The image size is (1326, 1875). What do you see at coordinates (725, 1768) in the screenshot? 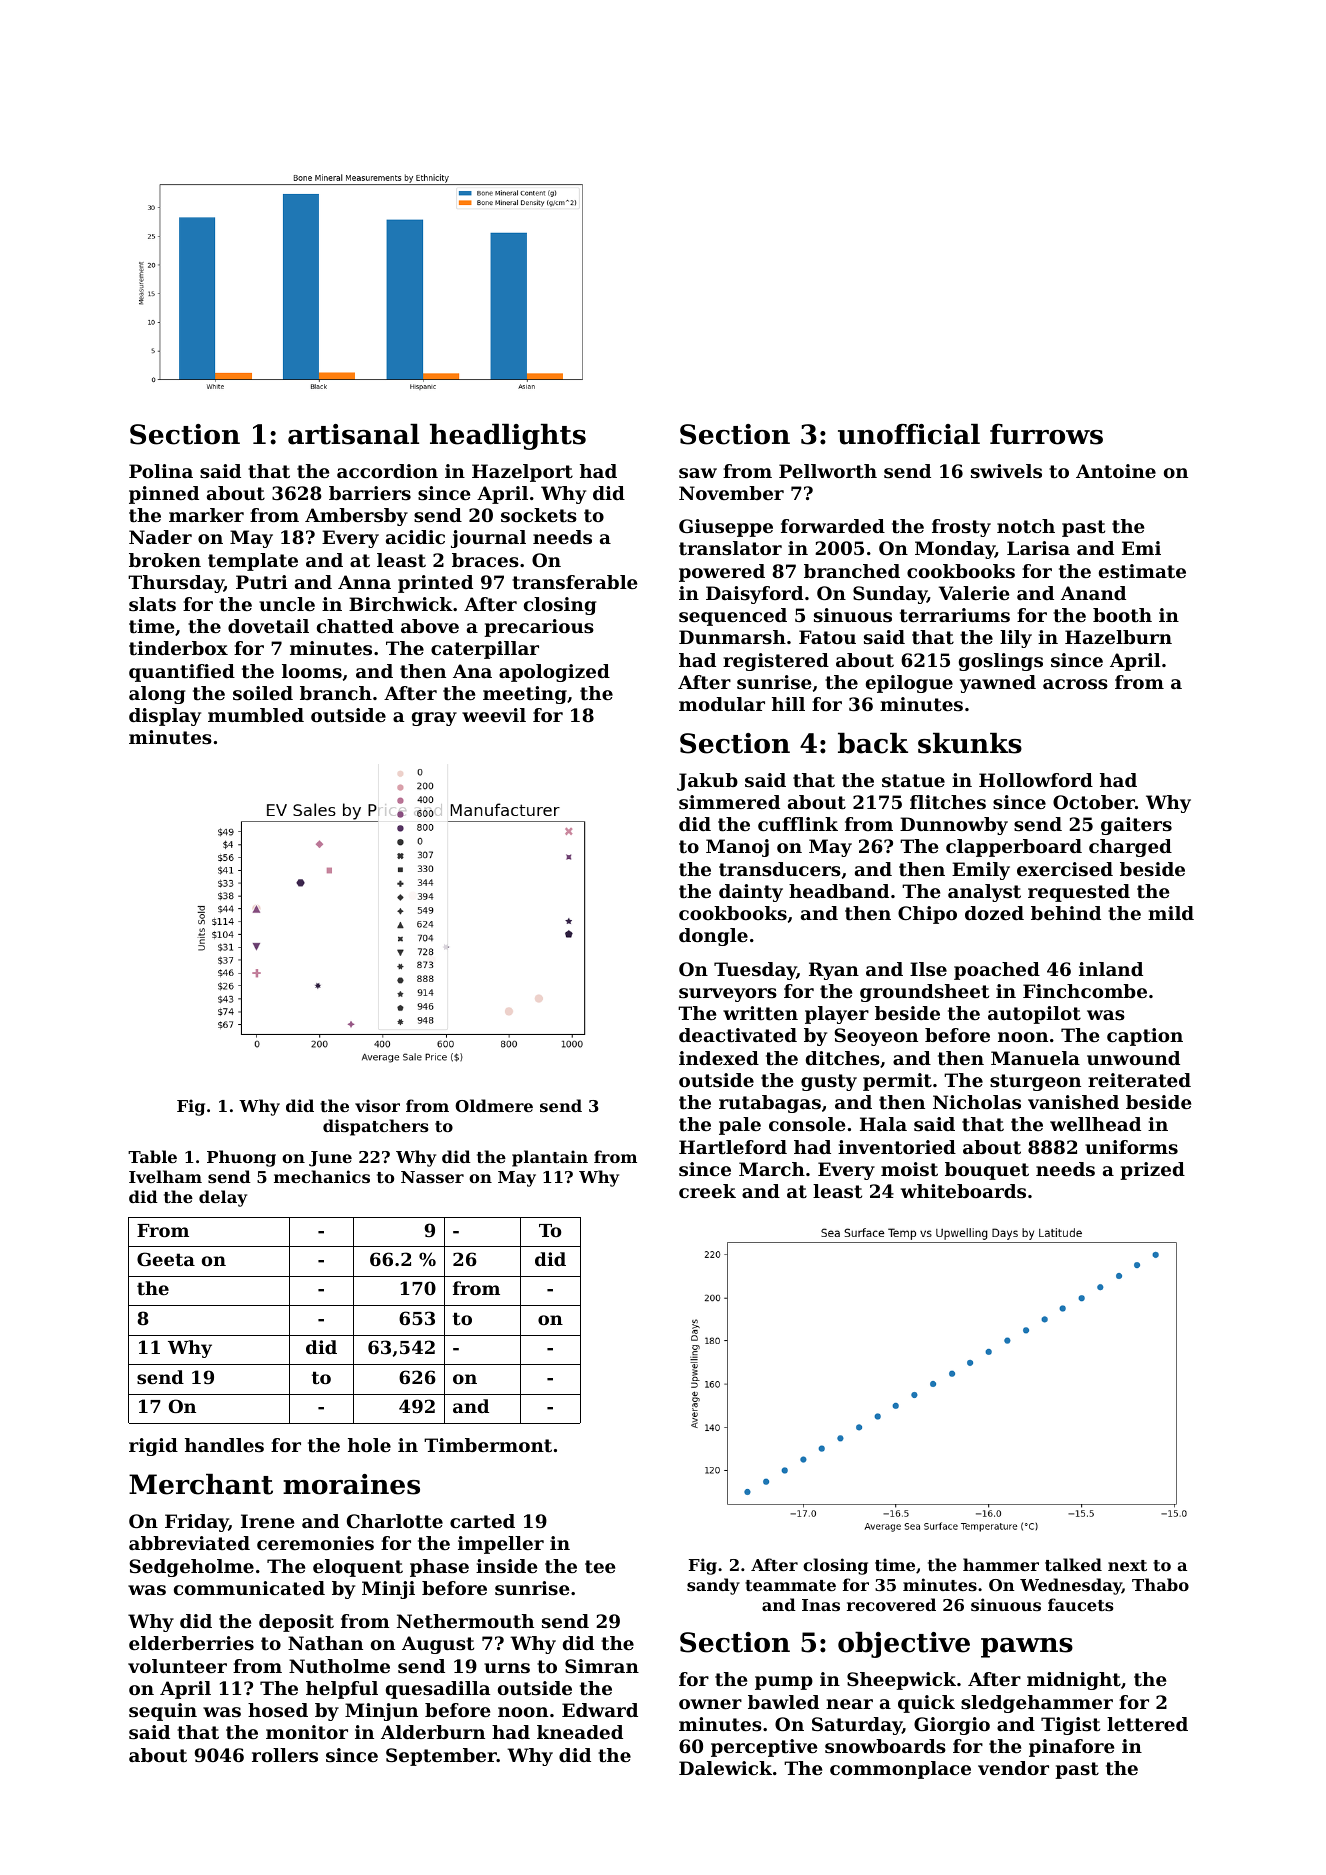
I see `Dalewick` at bounding box center [725, 1768].
